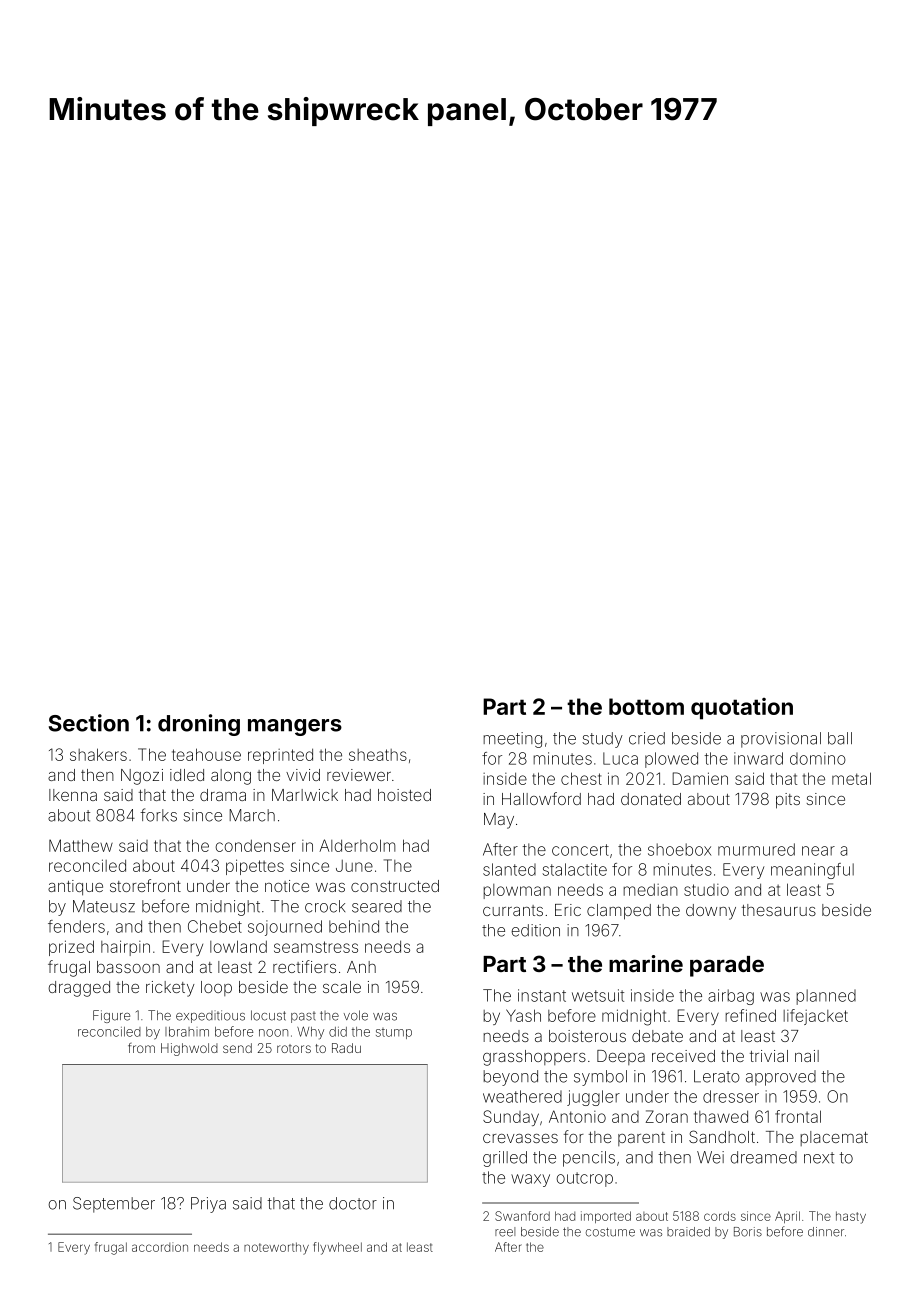  I want to click on pipettes, so click(255, 867).
